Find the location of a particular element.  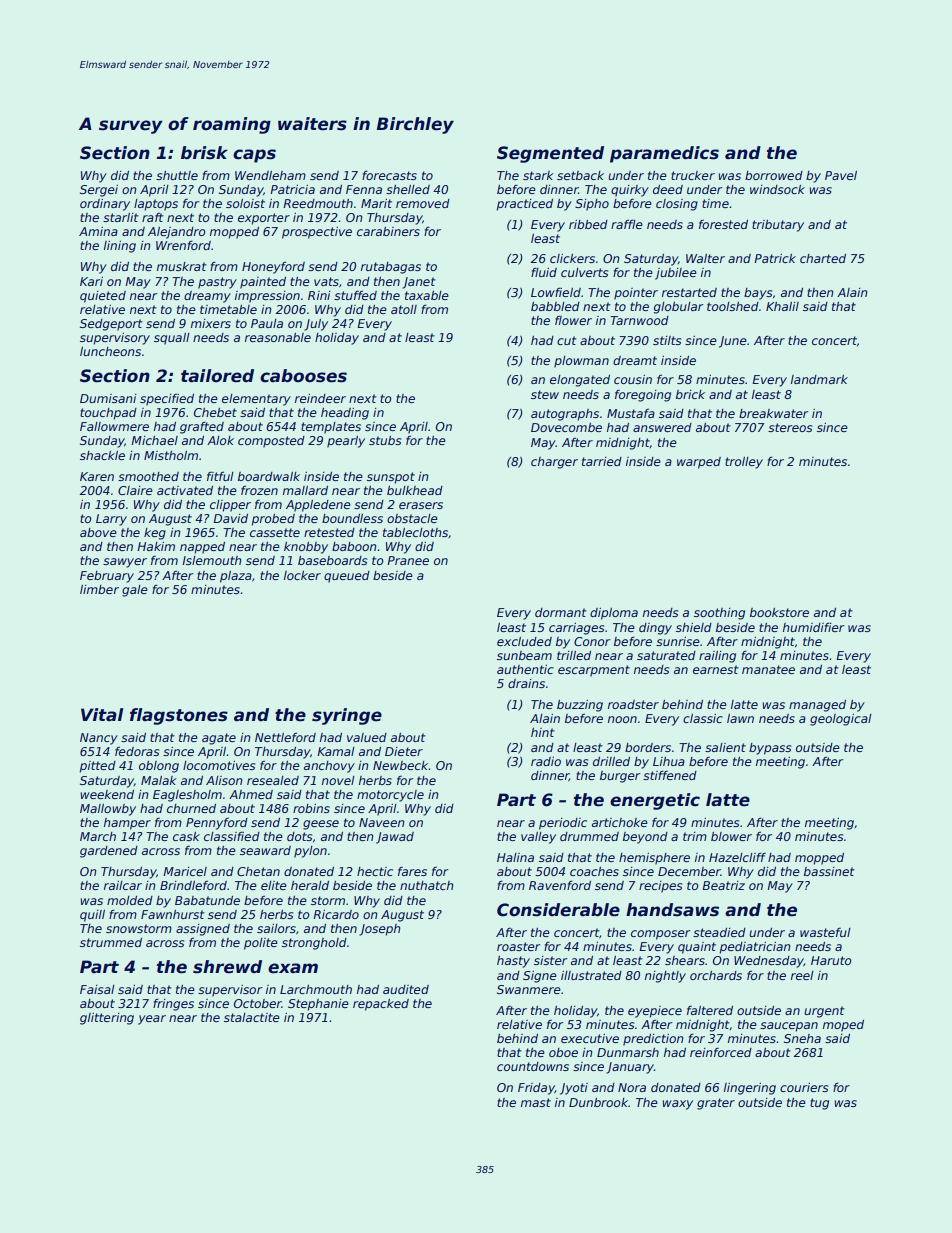

Segmented is located at coordinates (550, 154).
